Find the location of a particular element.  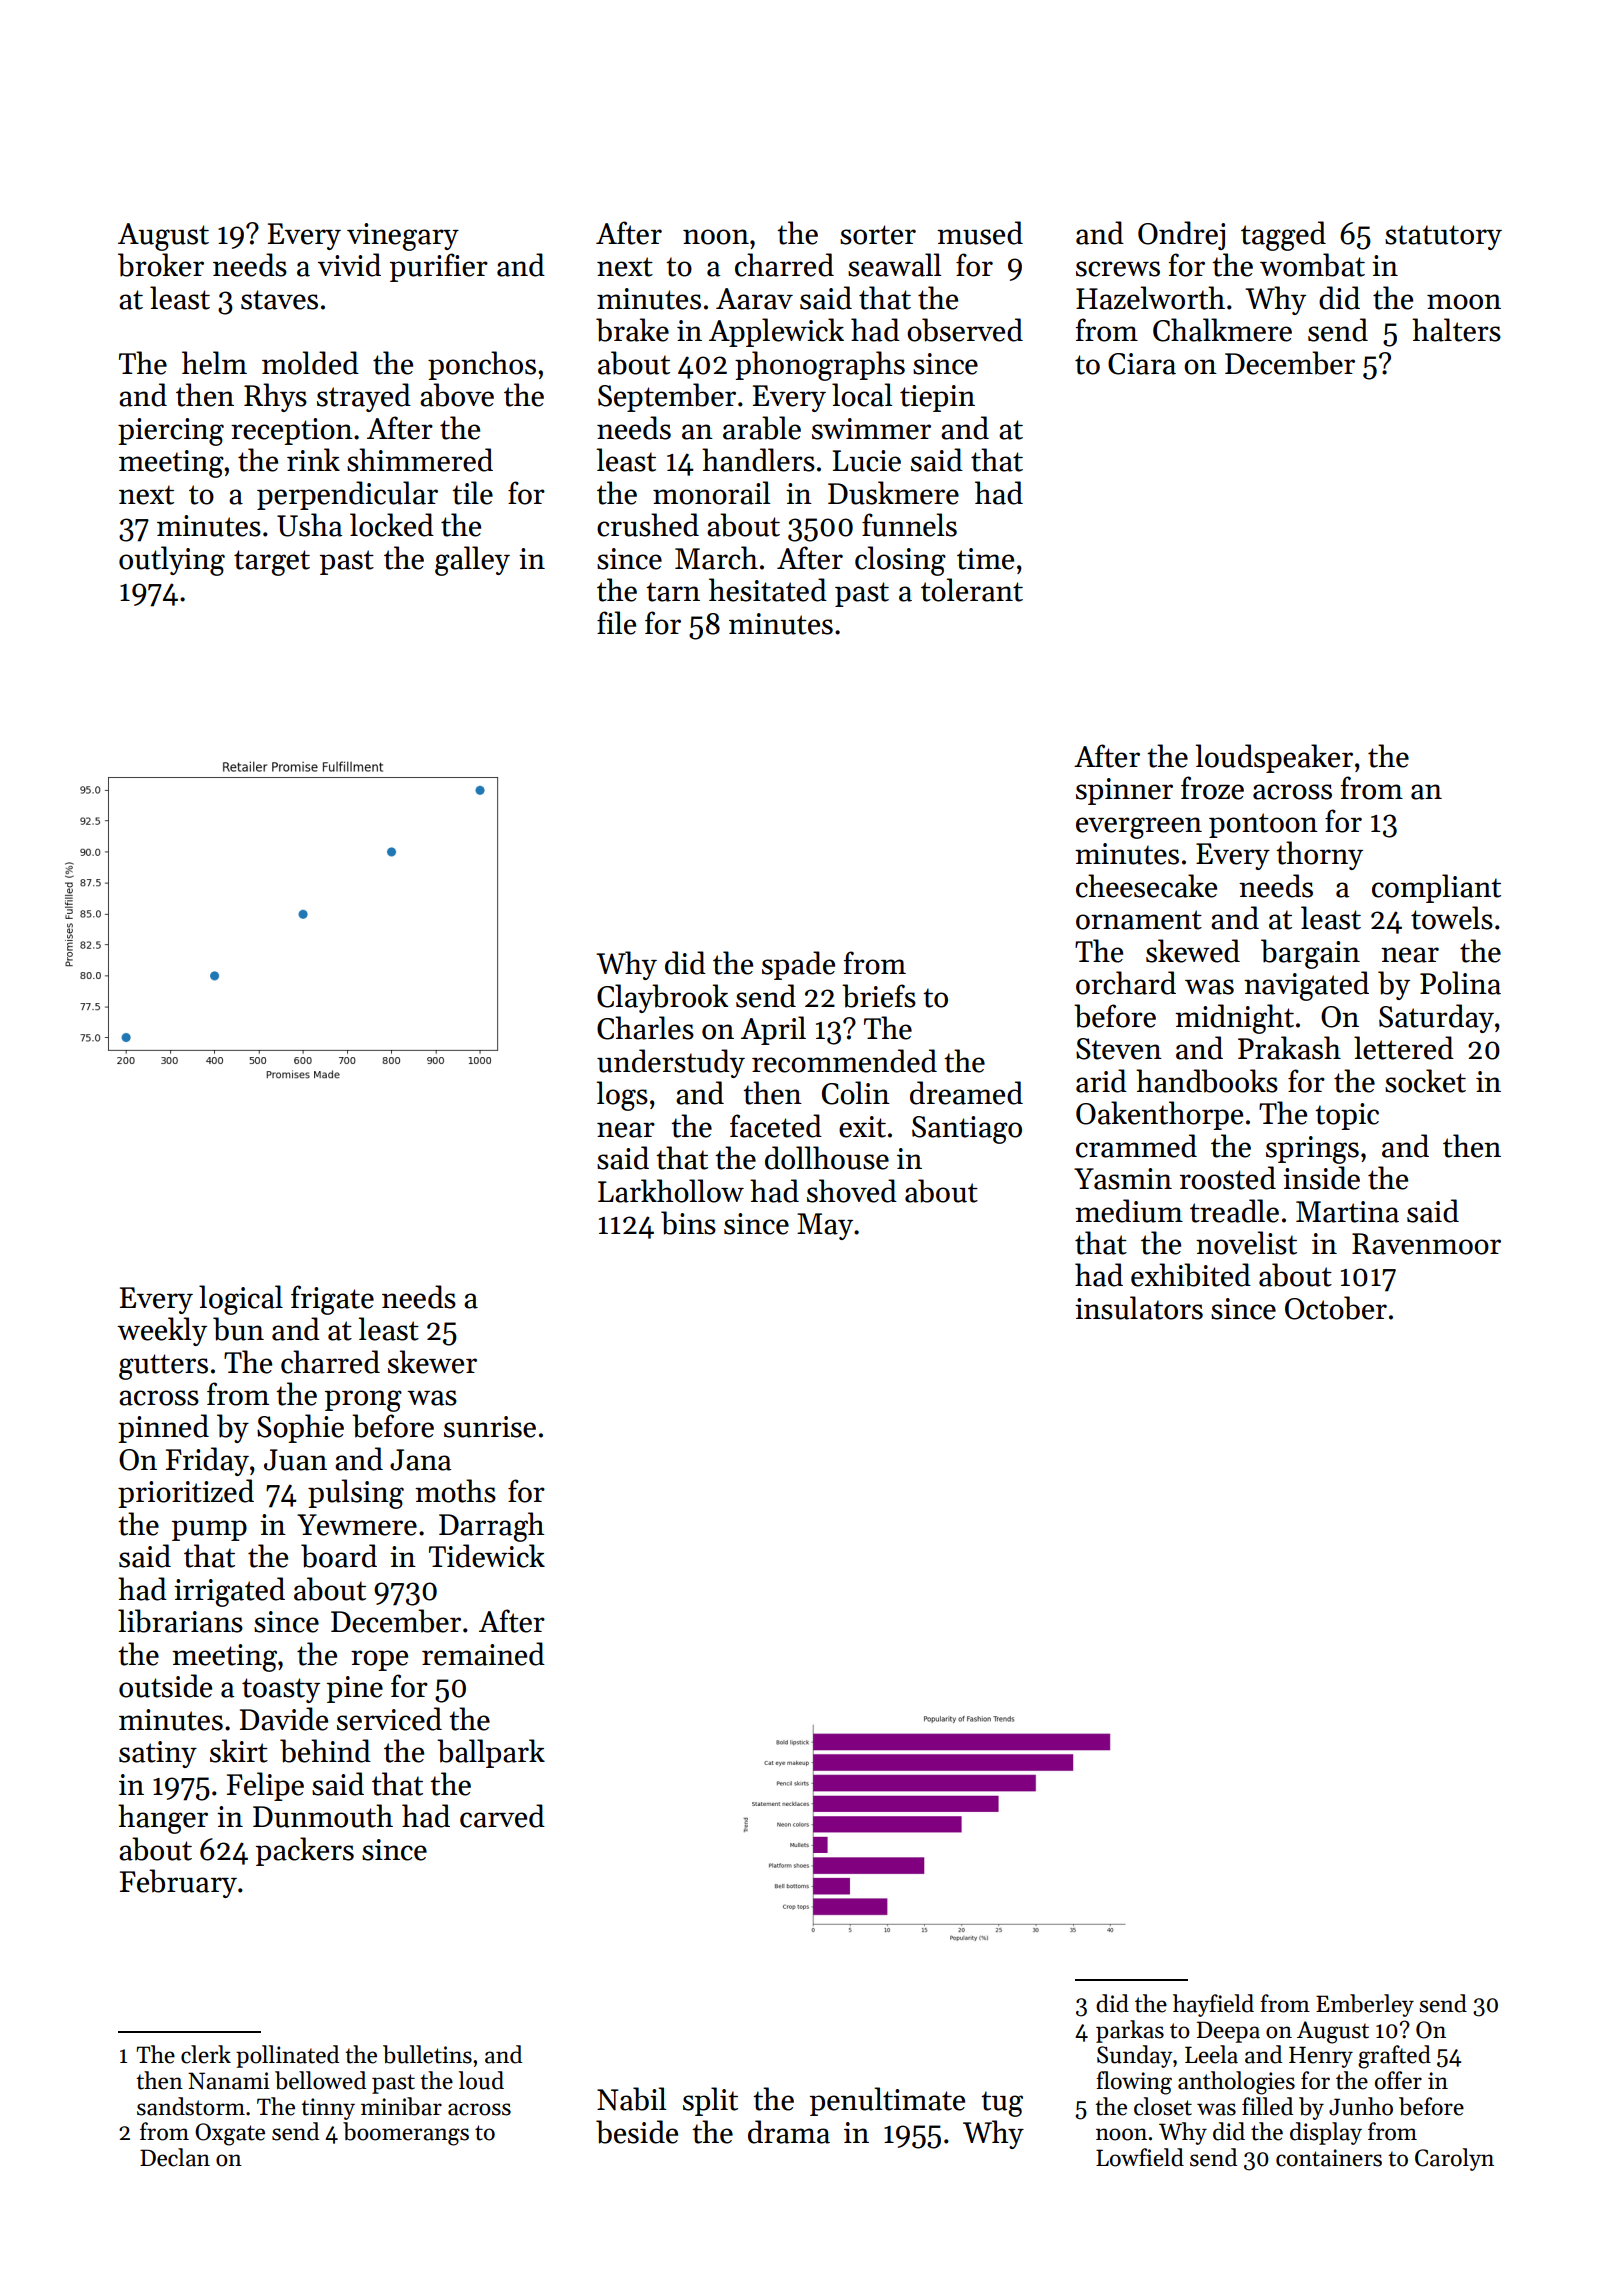

drama is located at coordinates (789, 2132).
